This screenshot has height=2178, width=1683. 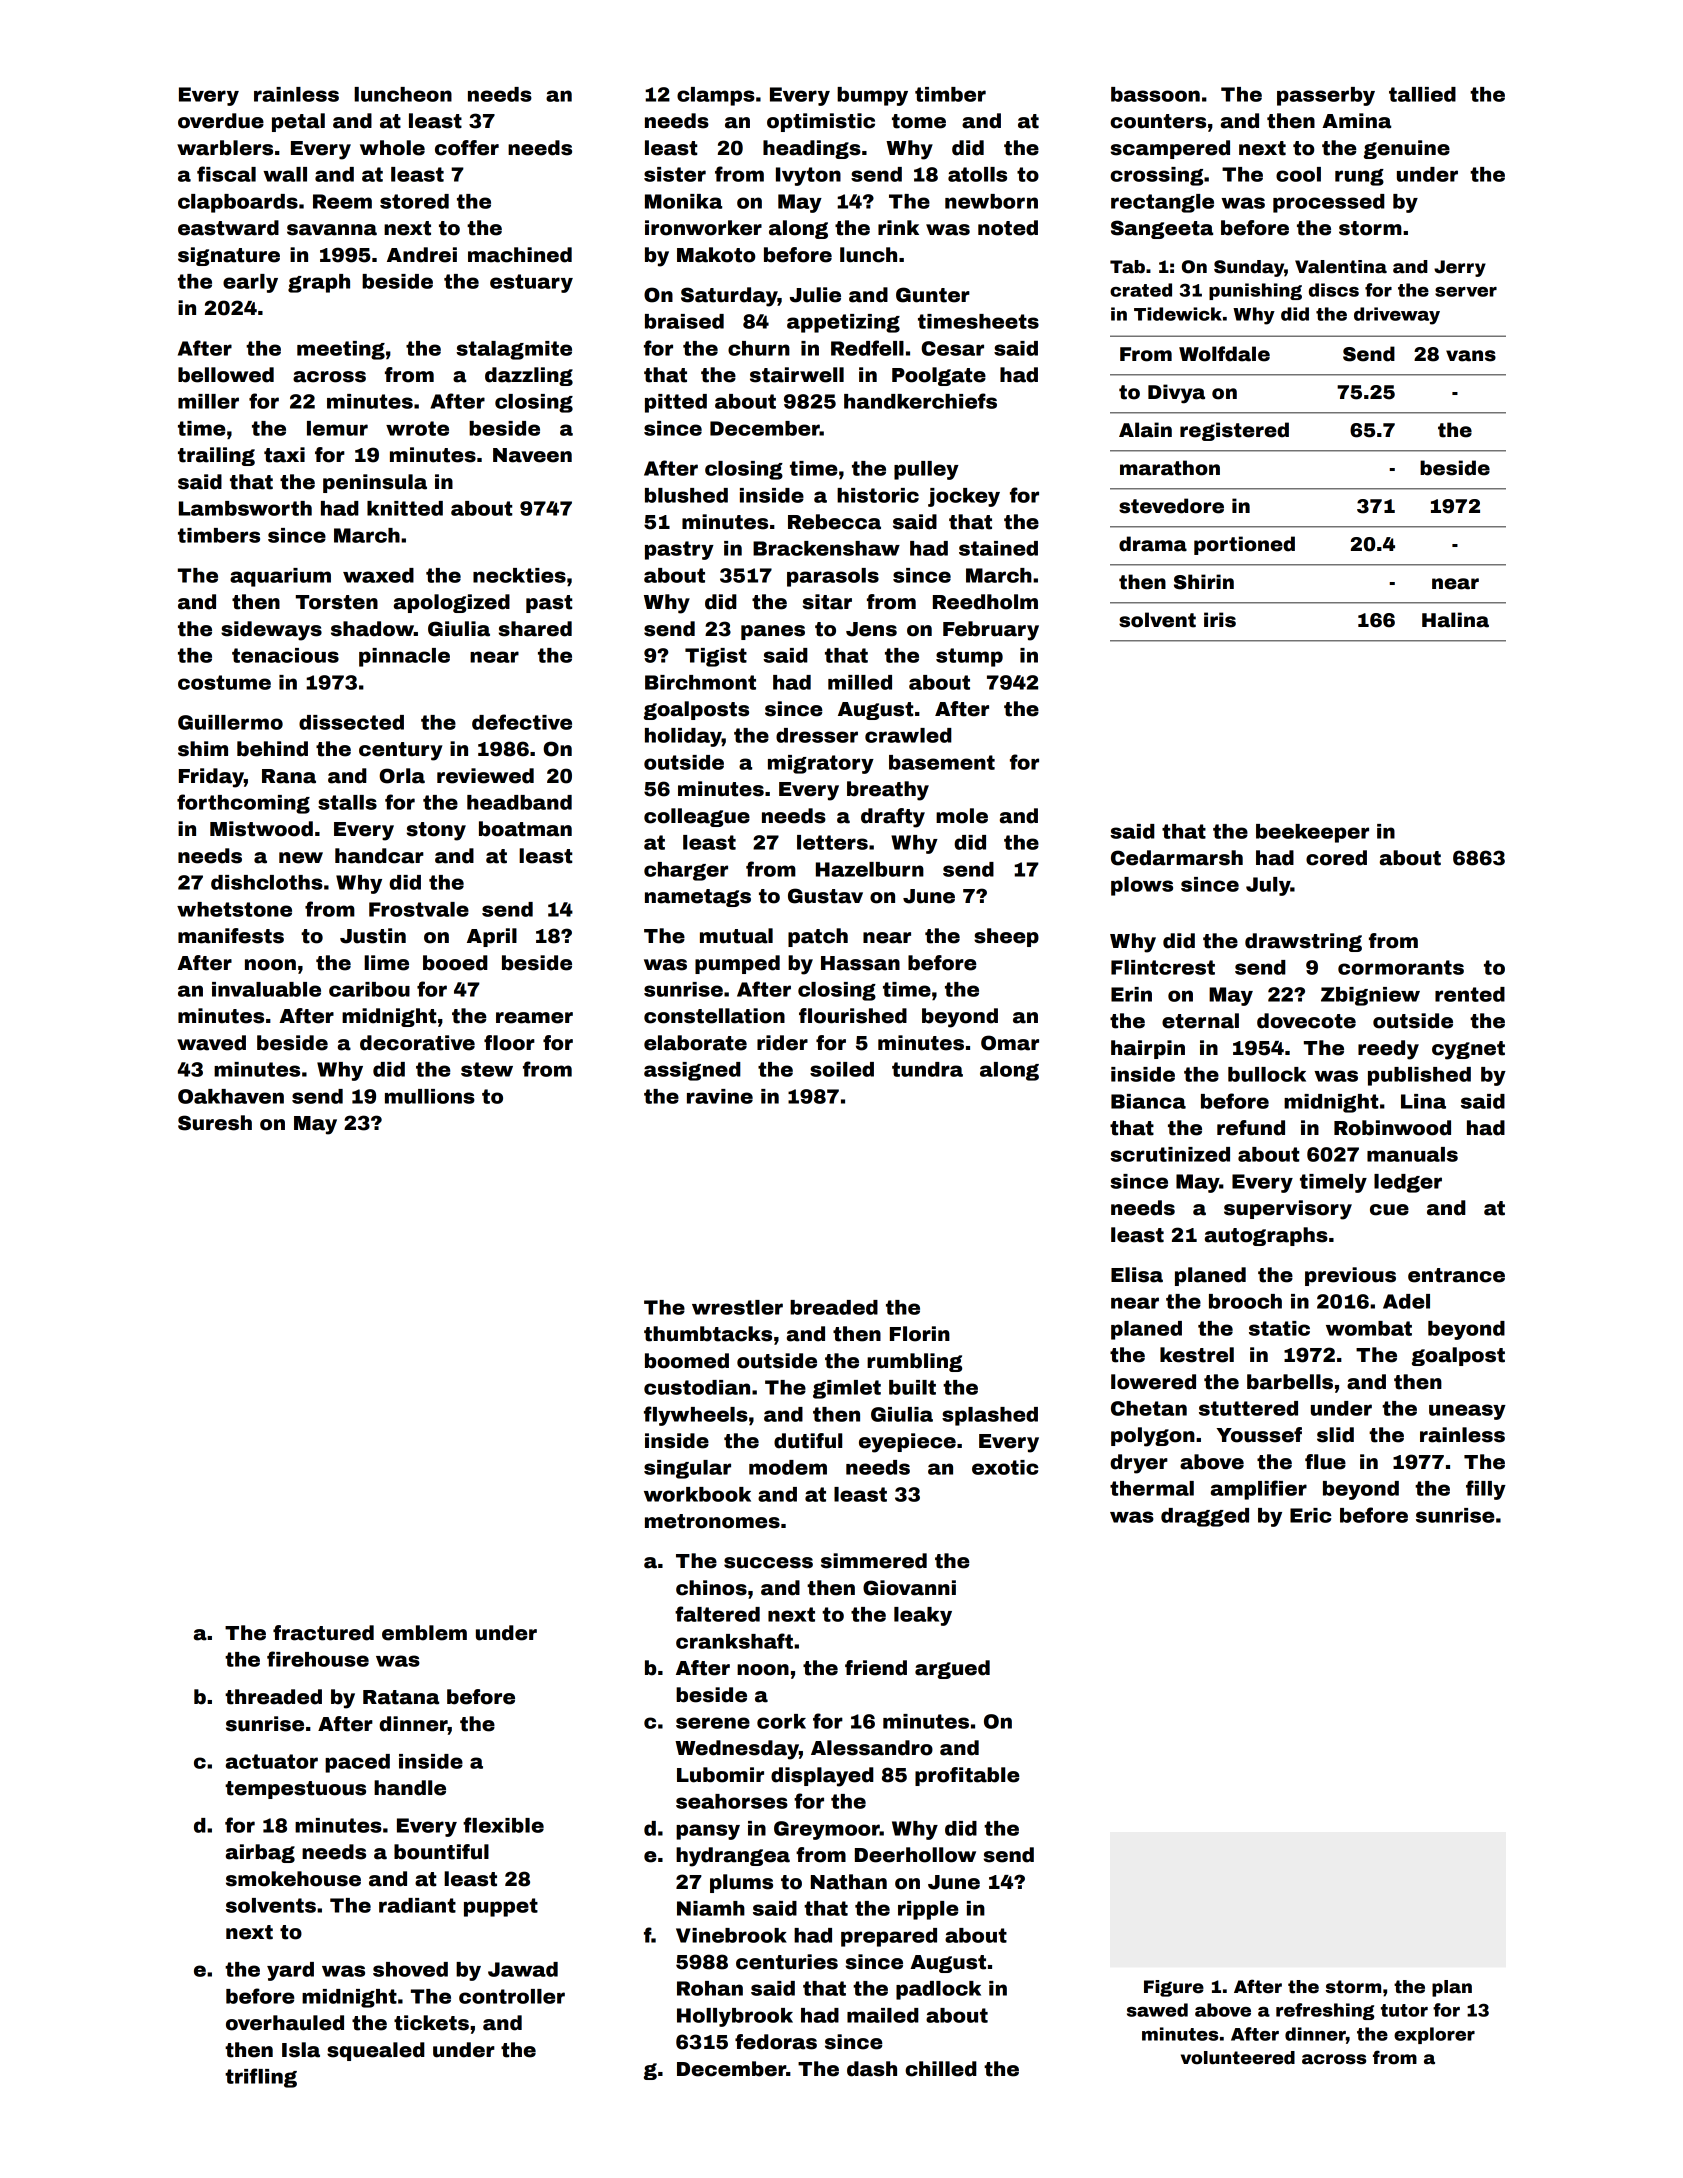 I want to click on squealed, so click(x=376, y=2051).
